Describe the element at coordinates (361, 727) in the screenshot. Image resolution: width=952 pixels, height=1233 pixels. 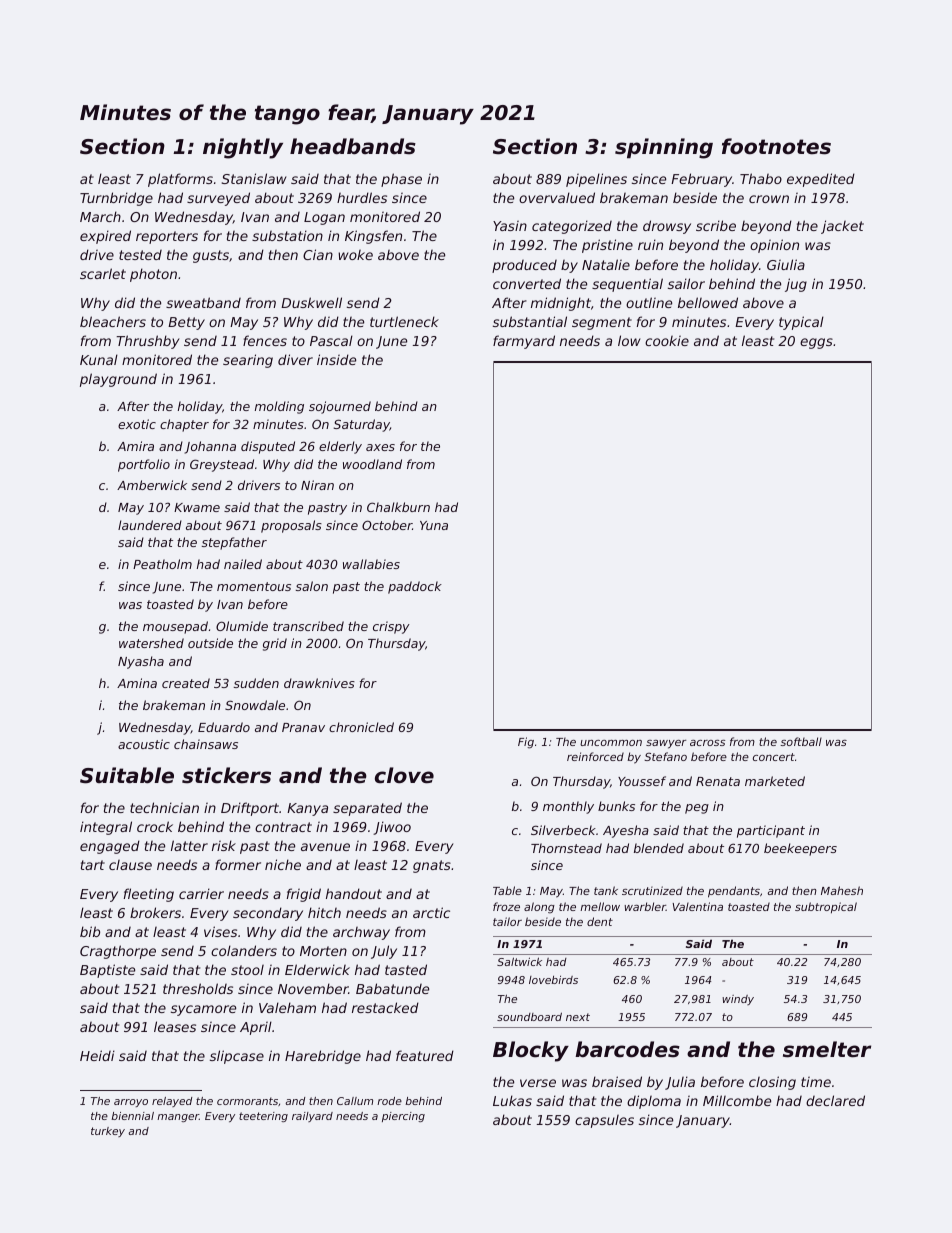
I see `chronicled` at that location.
